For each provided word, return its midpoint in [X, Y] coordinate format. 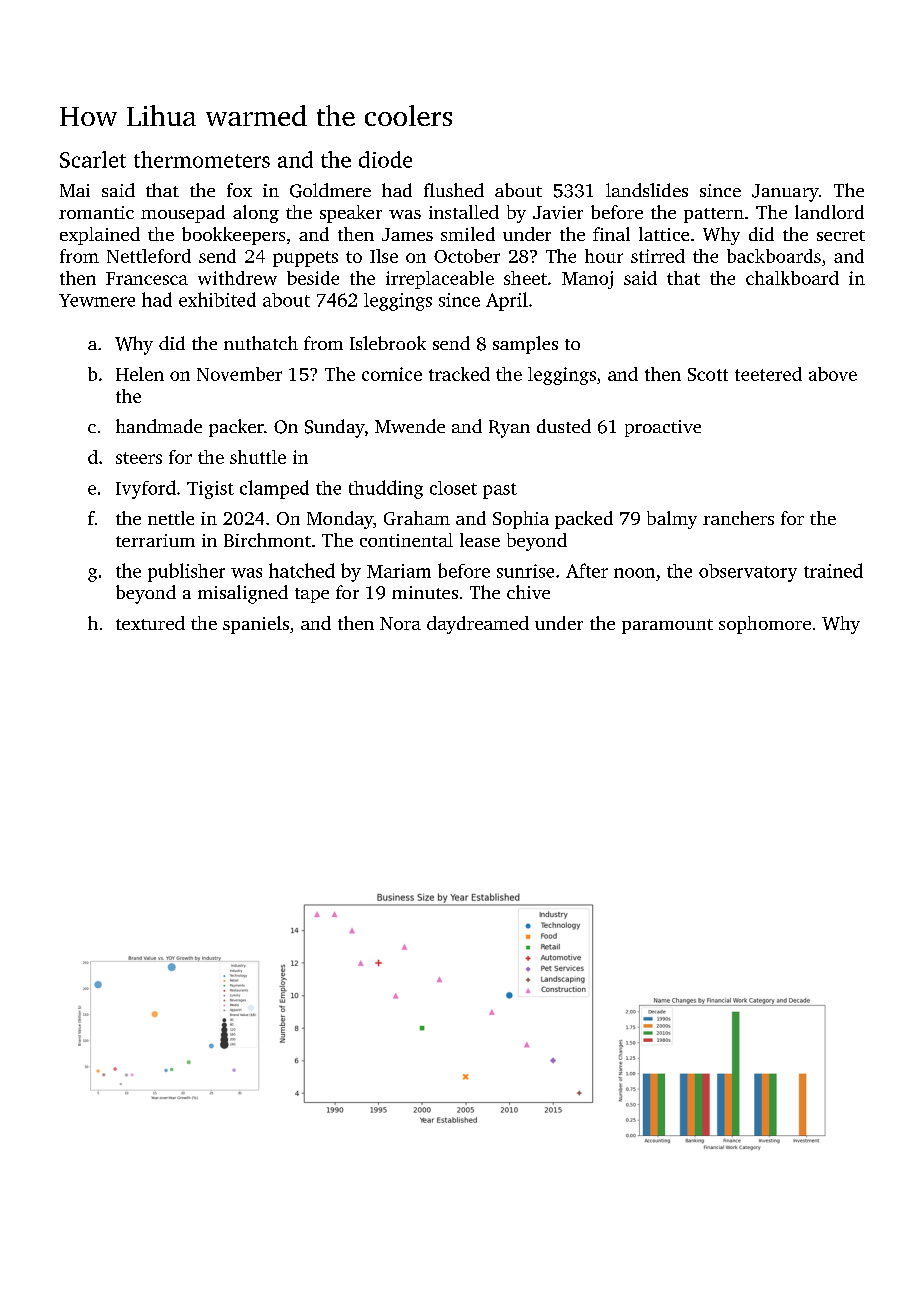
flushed [454, 190]
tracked [459, 374]
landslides [647, 190]
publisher [186, 572]
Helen [140, 374]
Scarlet [93, 159]
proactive [663, 428]
